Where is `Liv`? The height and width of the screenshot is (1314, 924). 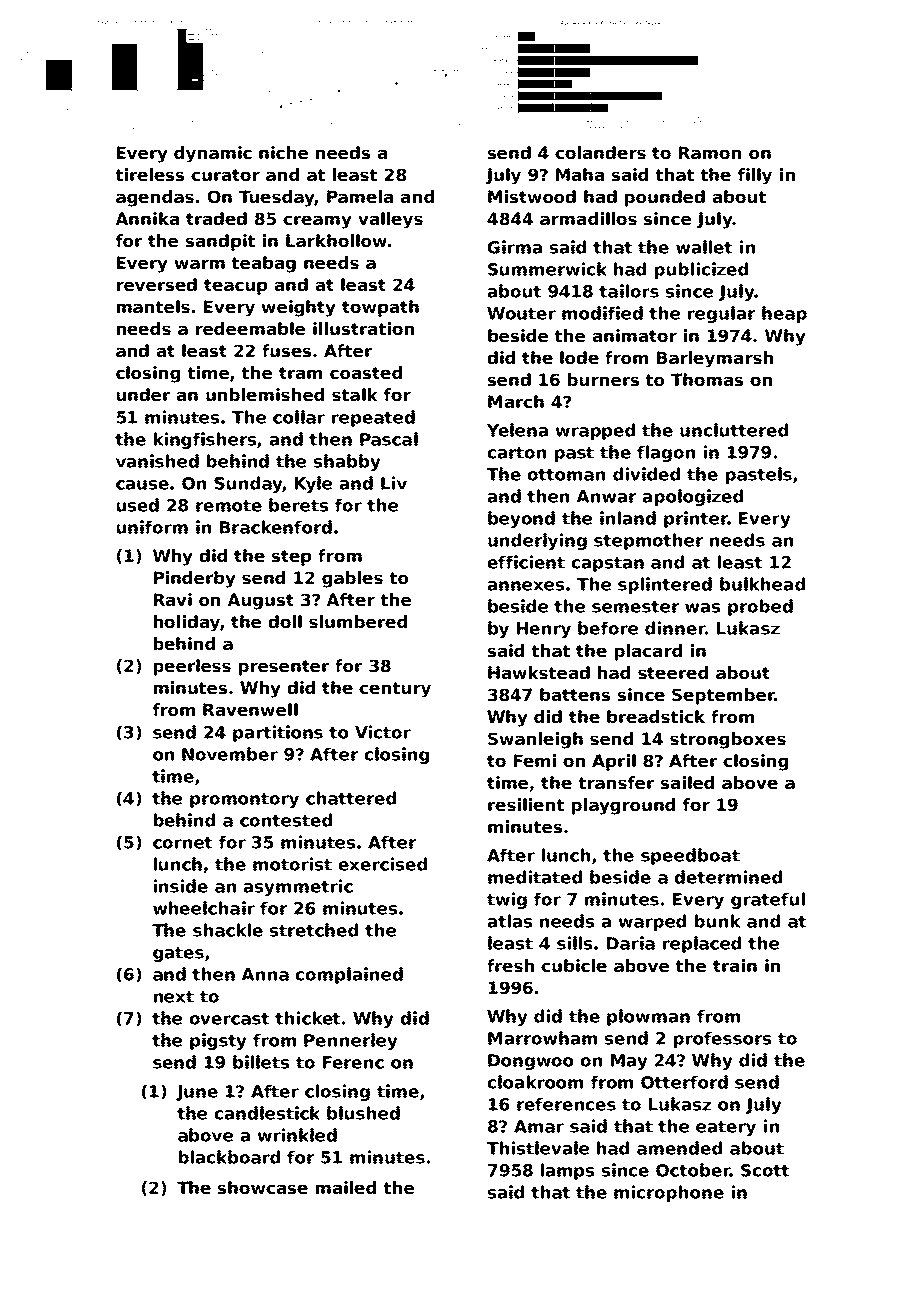
Liv is located at coordinates (394, 483).
